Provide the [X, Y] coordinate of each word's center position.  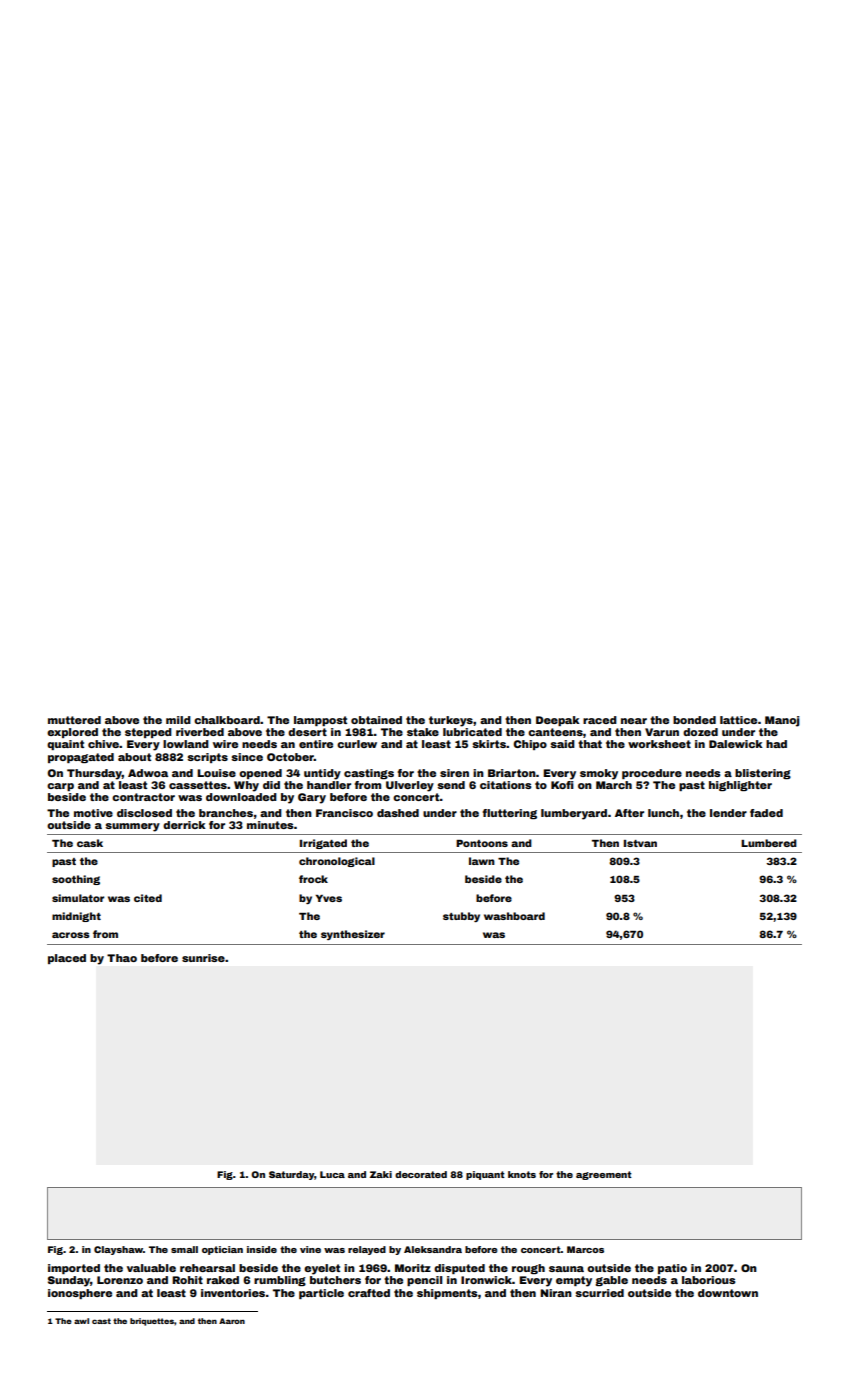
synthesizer [353, 935]
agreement [604, 1175]
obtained [376, 720]
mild [178, 720]
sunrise [203, 958]
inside [262, 1249]
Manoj [782, 721]
